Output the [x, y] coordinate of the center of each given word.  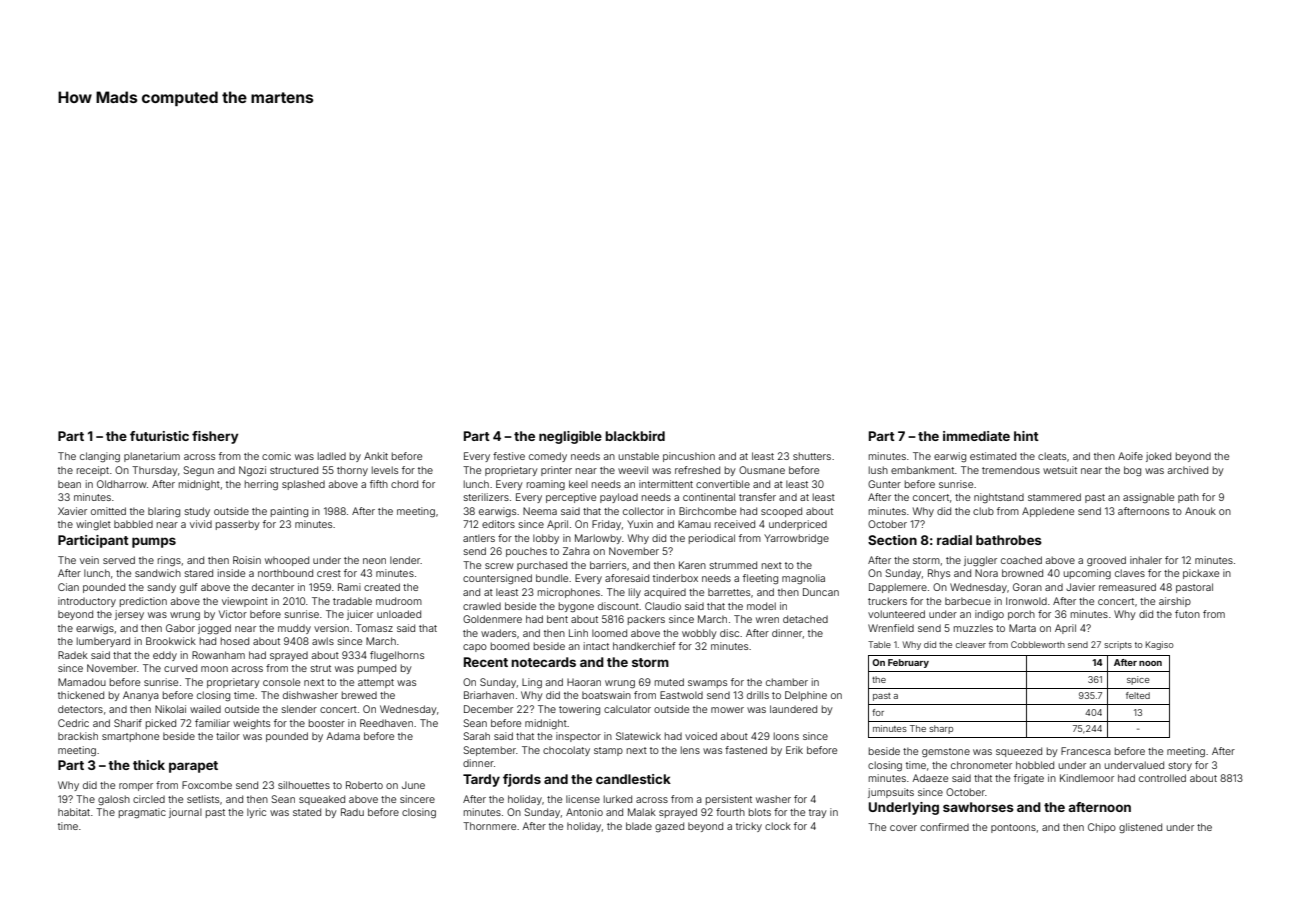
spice [1138, 680]
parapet [193, 767]
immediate [976, 436]
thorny [352, 471]
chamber [787, 682]
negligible [570, 437]
